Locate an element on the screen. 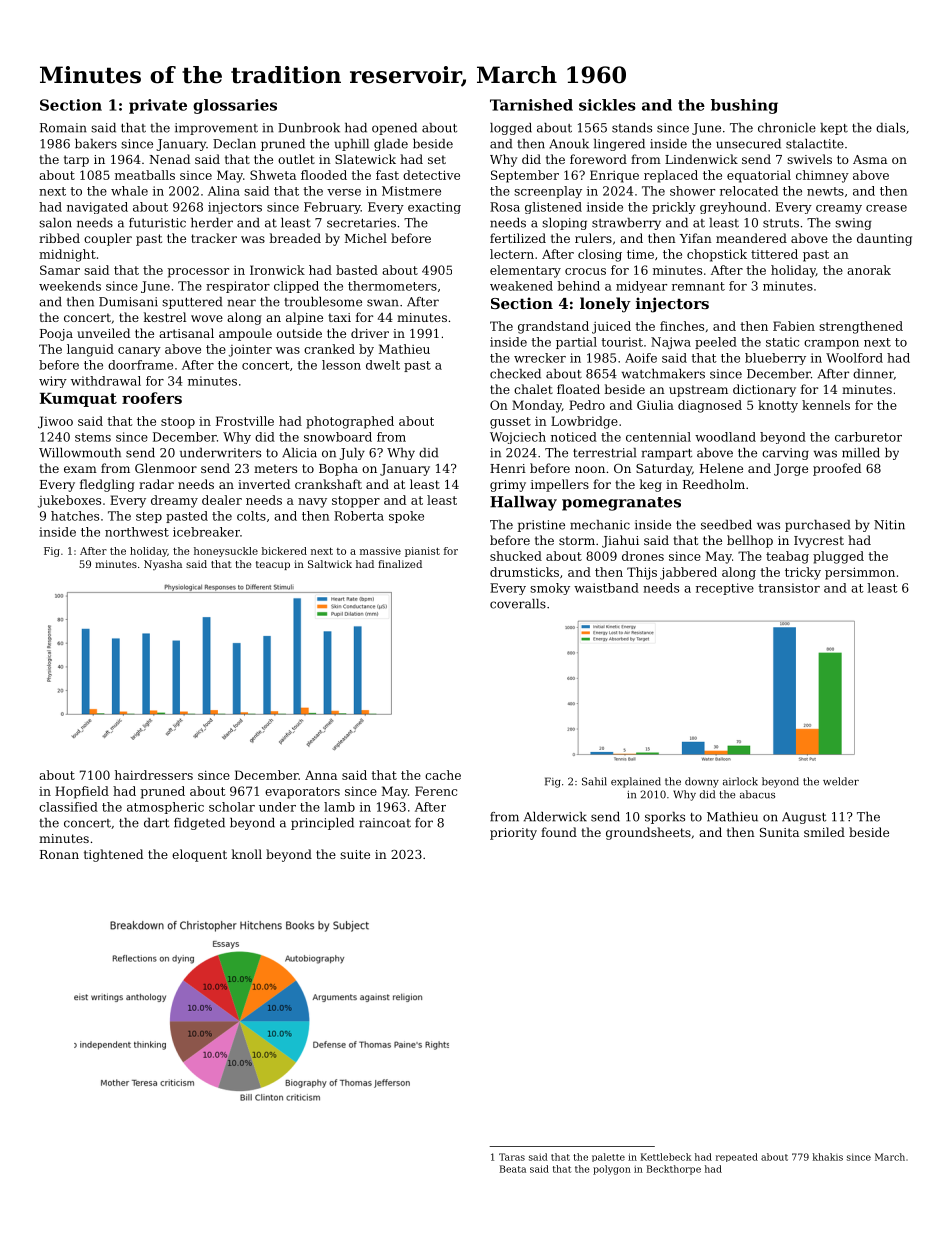  inverted is located at coordinates (264, 484).
